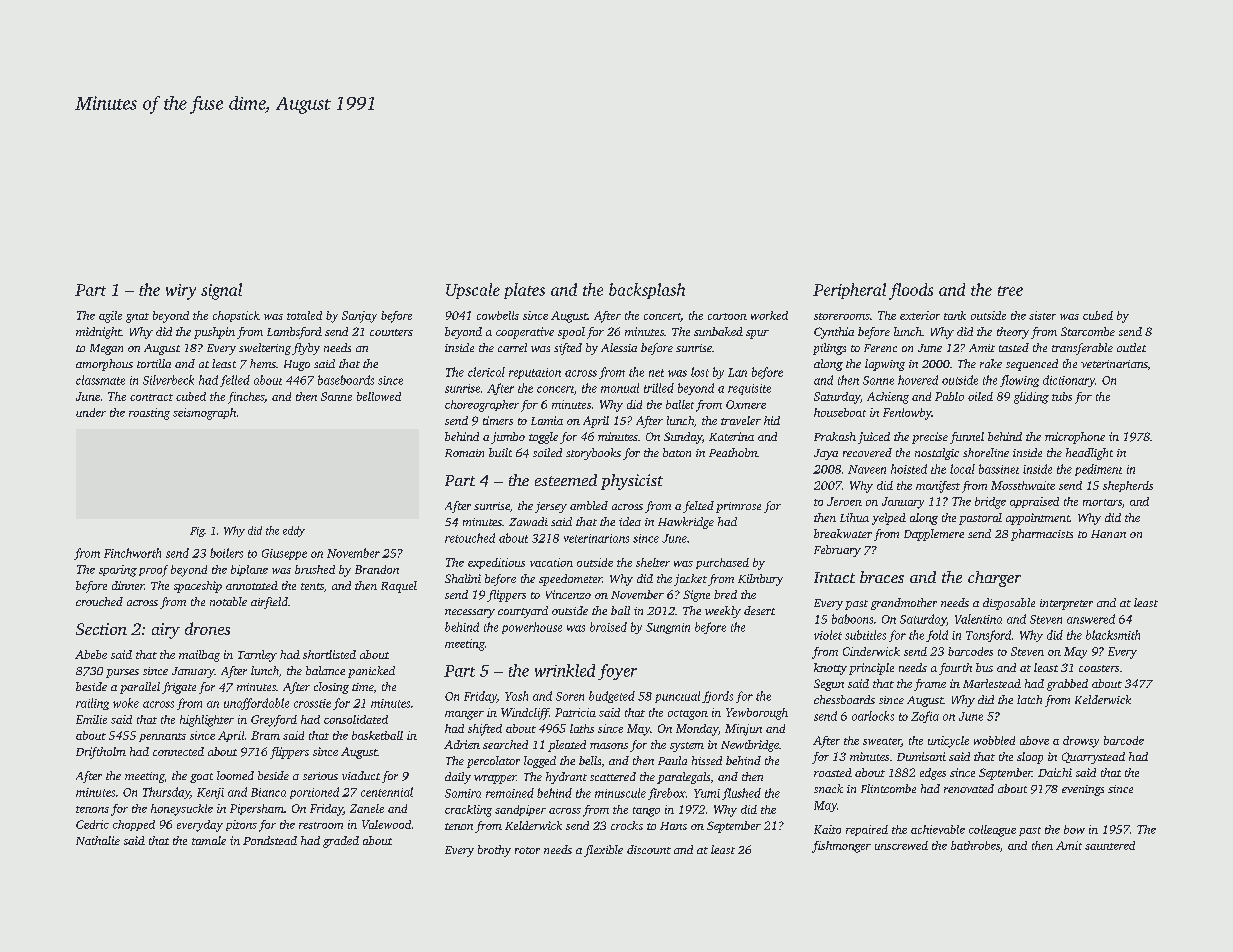 The height and width of the image is (952, 1233). What do you see at coordinates (464, 453) in the image?
I see `Romain` at bounding box center [464, 453].
